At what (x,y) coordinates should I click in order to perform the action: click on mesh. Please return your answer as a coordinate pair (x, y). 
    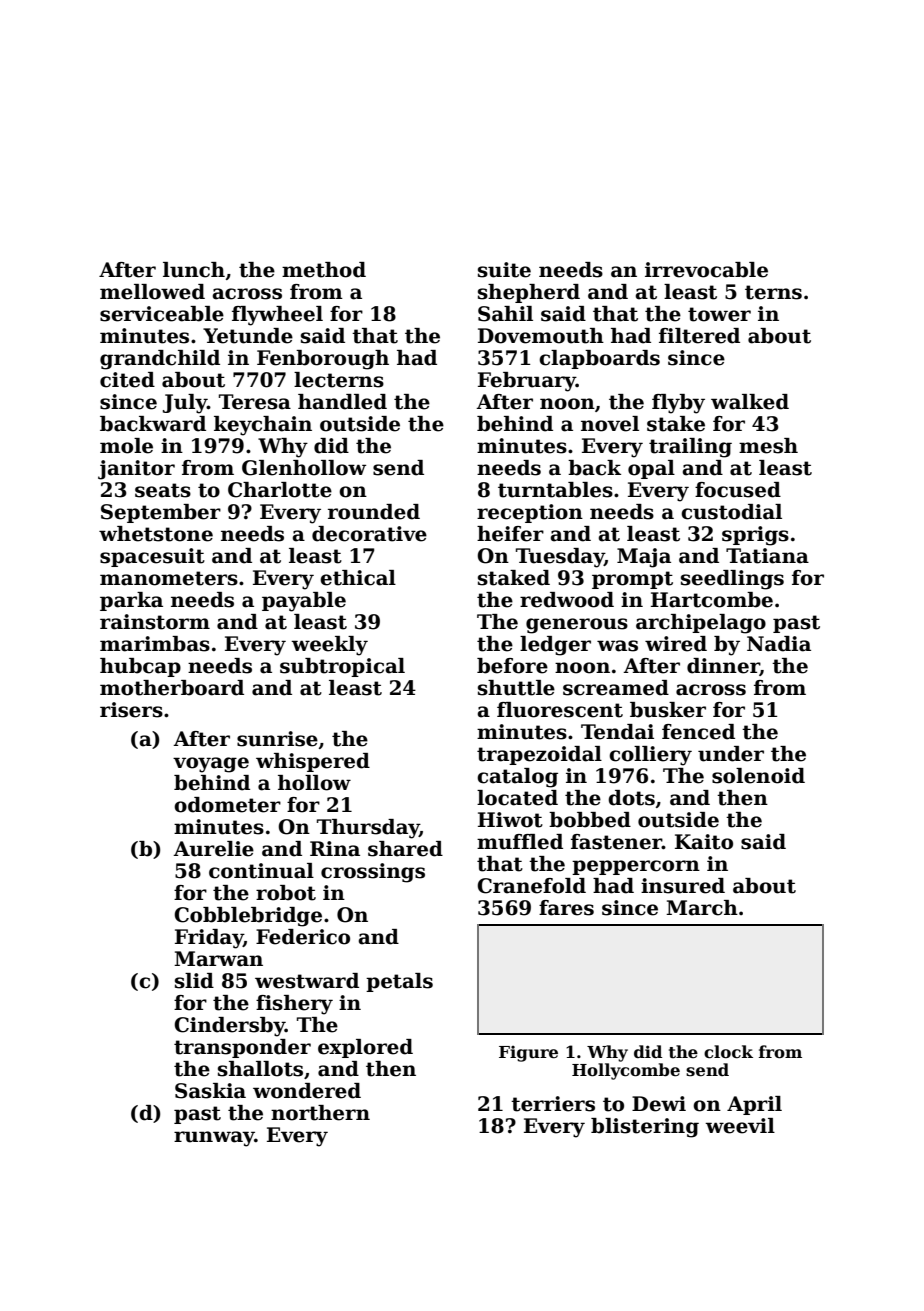
    Looking at the image, I should click on (768, 446).
